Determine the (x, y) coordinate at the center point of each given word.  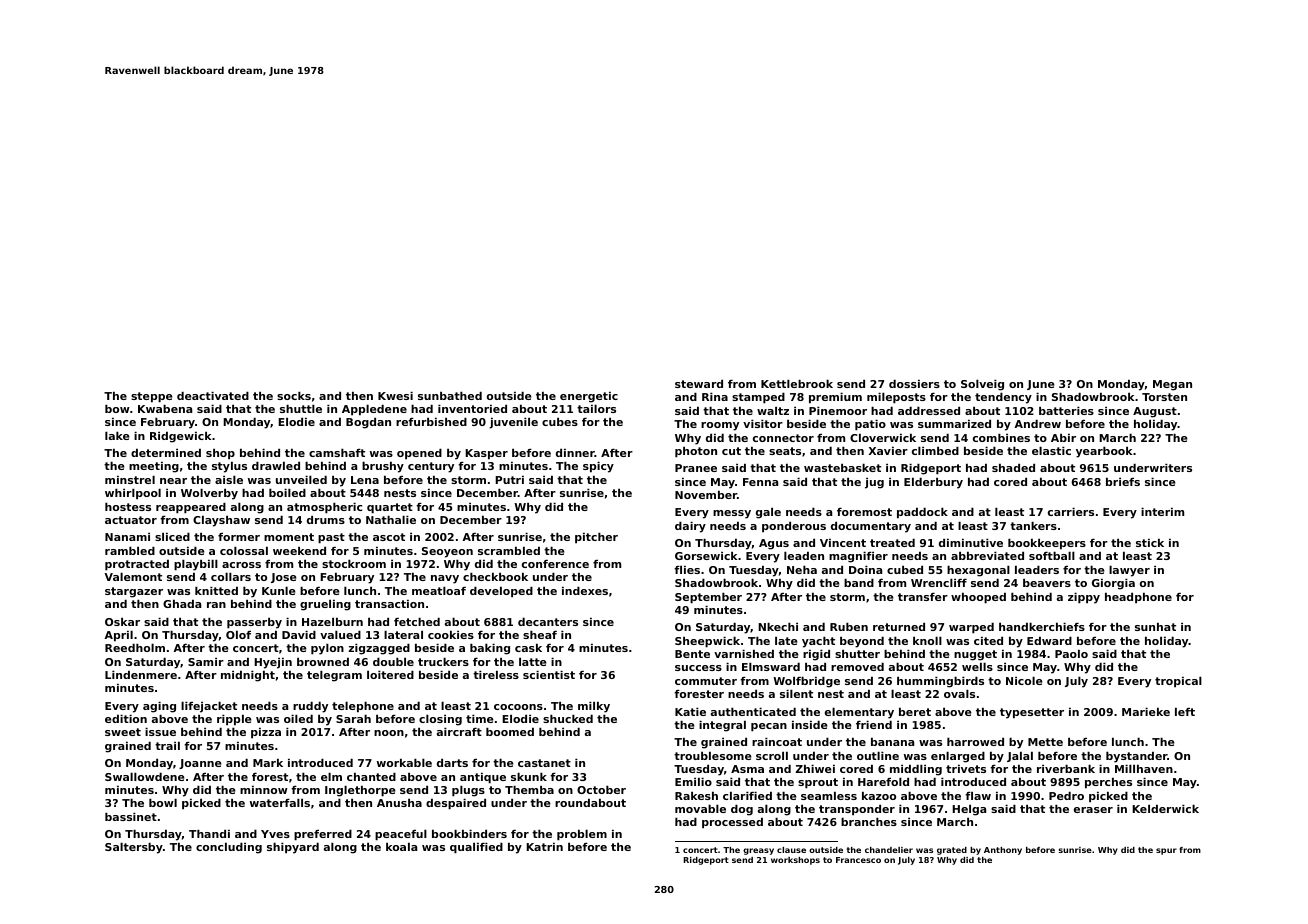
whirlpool (133, 494)
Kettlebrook (797, 383)
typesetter (1032, 713)
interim (1162, 511)
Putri (509, 479)
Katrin (544, 846)
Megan (1172, 385)
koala (401, 846)
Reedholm (135, 647)
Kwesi (395, 395)
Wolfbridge (806, 682)
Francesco (858, 860)
